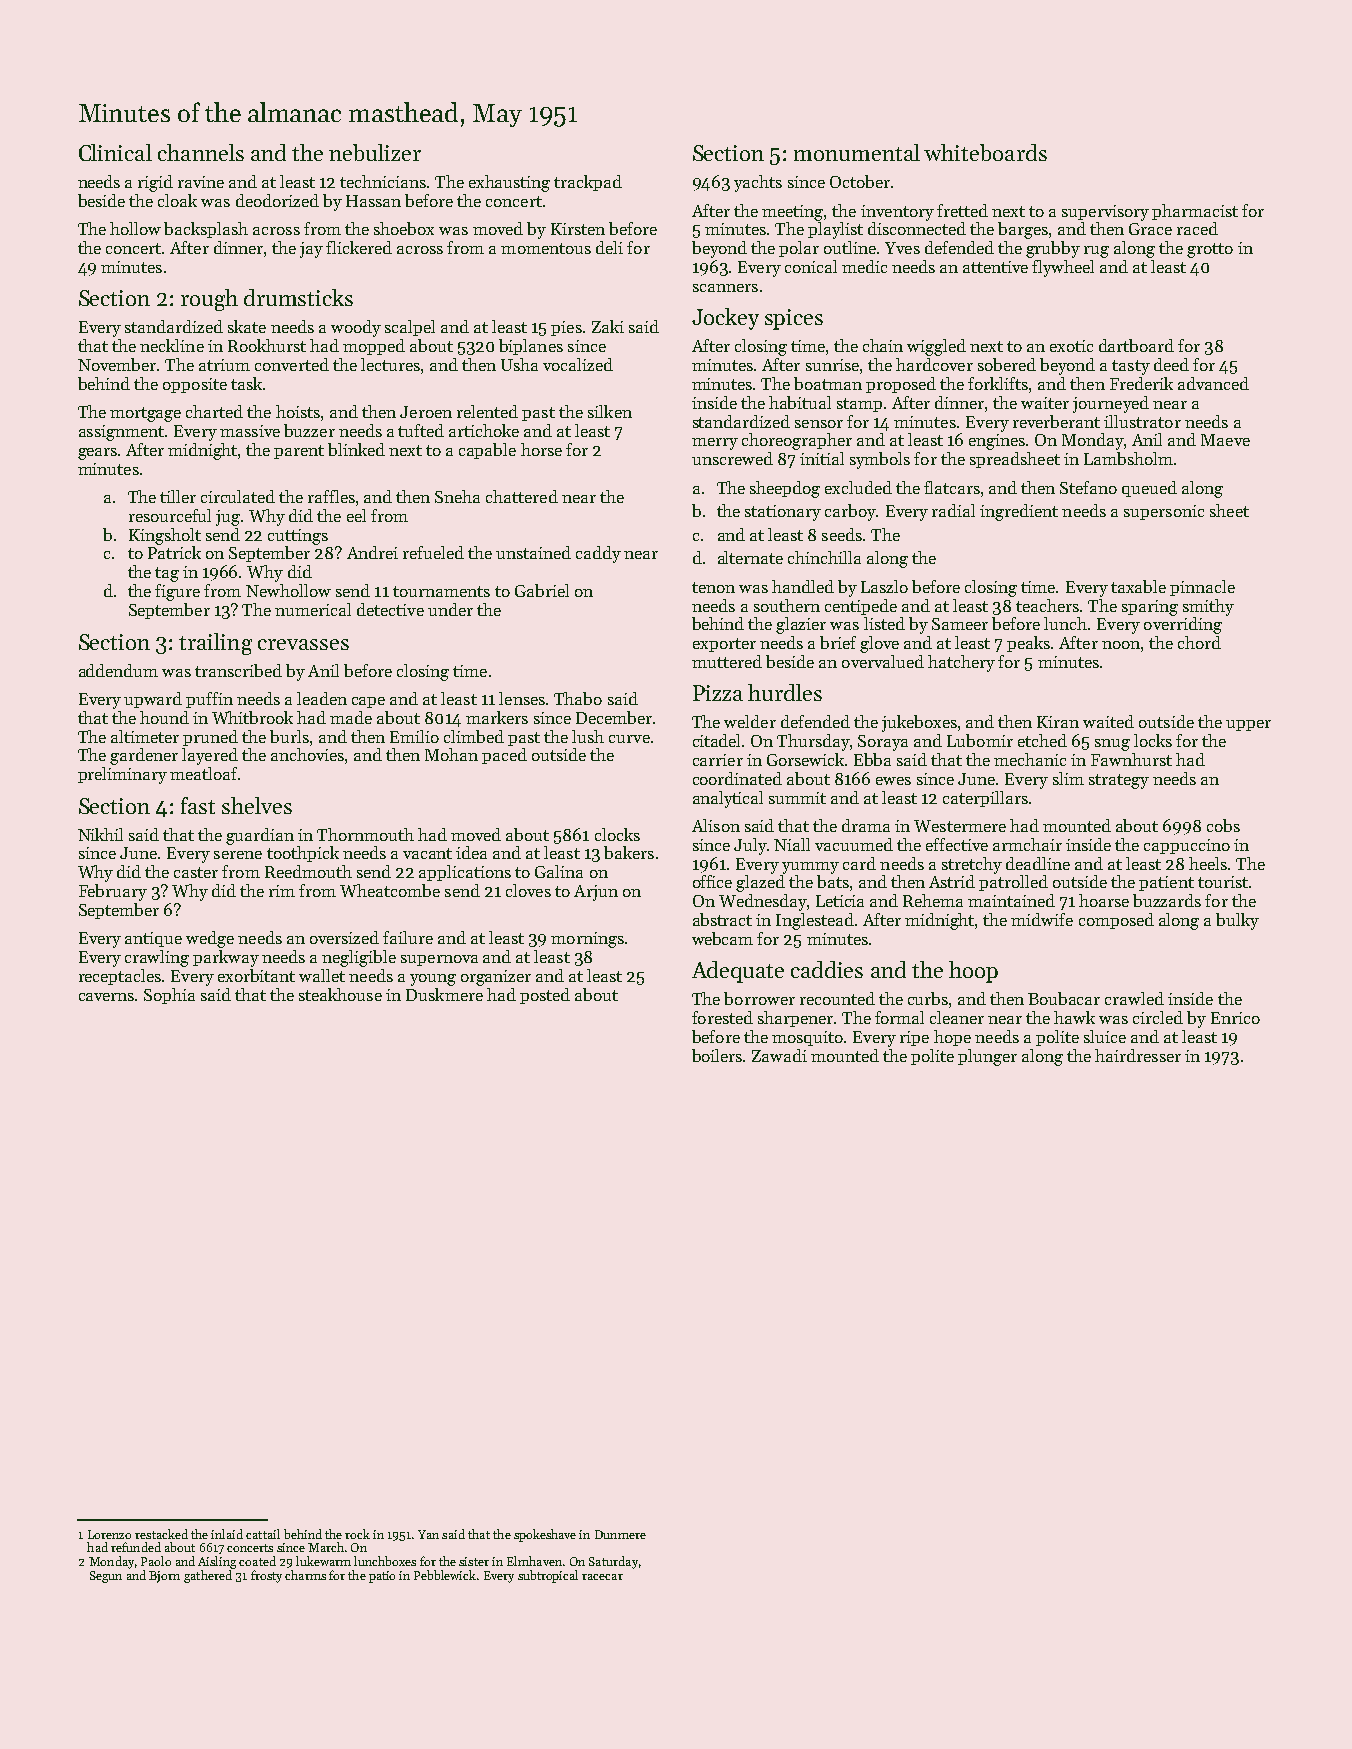  Describe the element at coordinates (827, 969) in the image. I see `caddies` at that location.
